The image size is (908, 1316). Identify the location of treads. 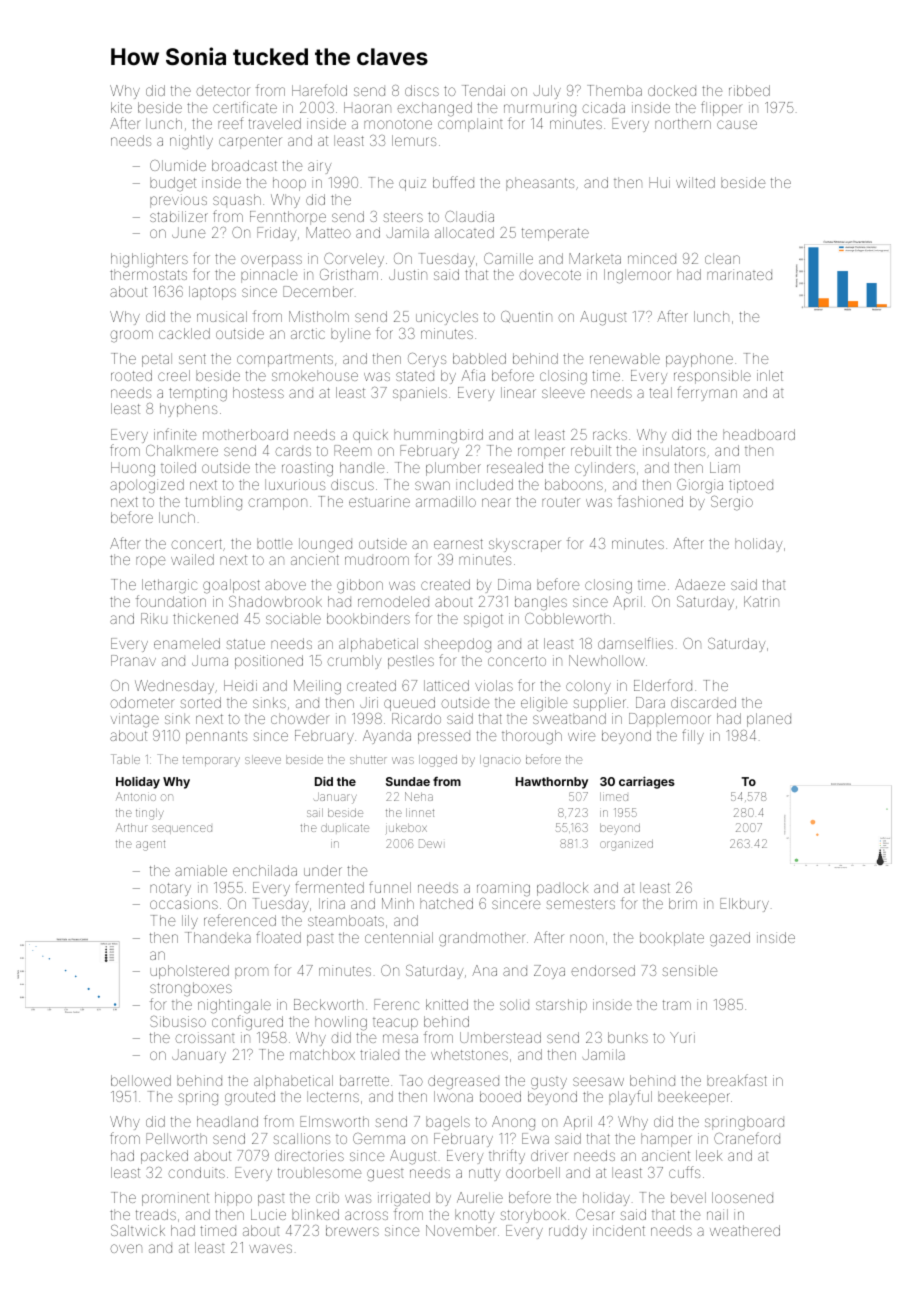
(156, 1214).
